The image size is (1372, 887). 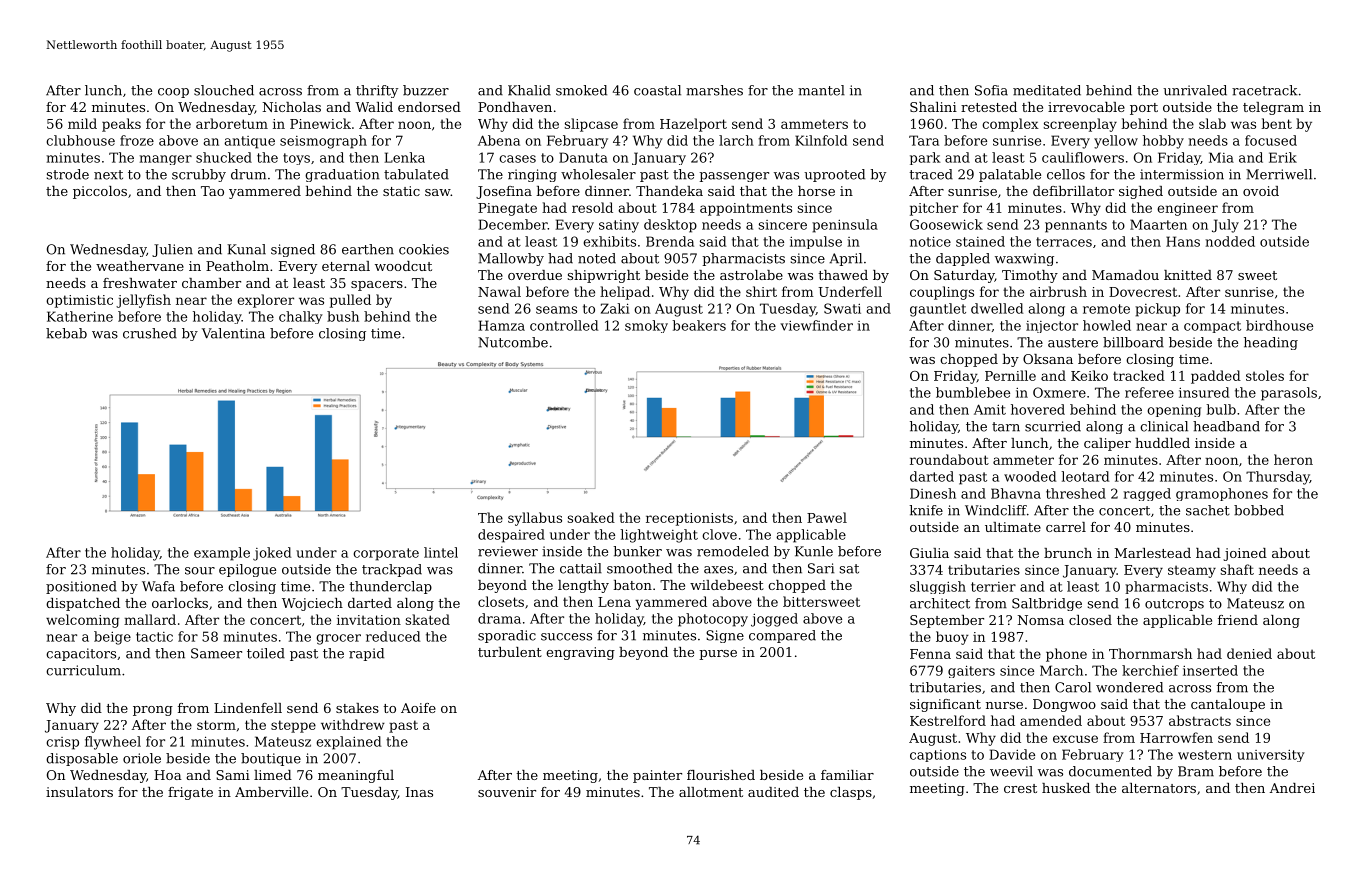 What do you see at coordinates (814, 551) in the document?
I see `Kunle` at bounding box center [814, 551].
